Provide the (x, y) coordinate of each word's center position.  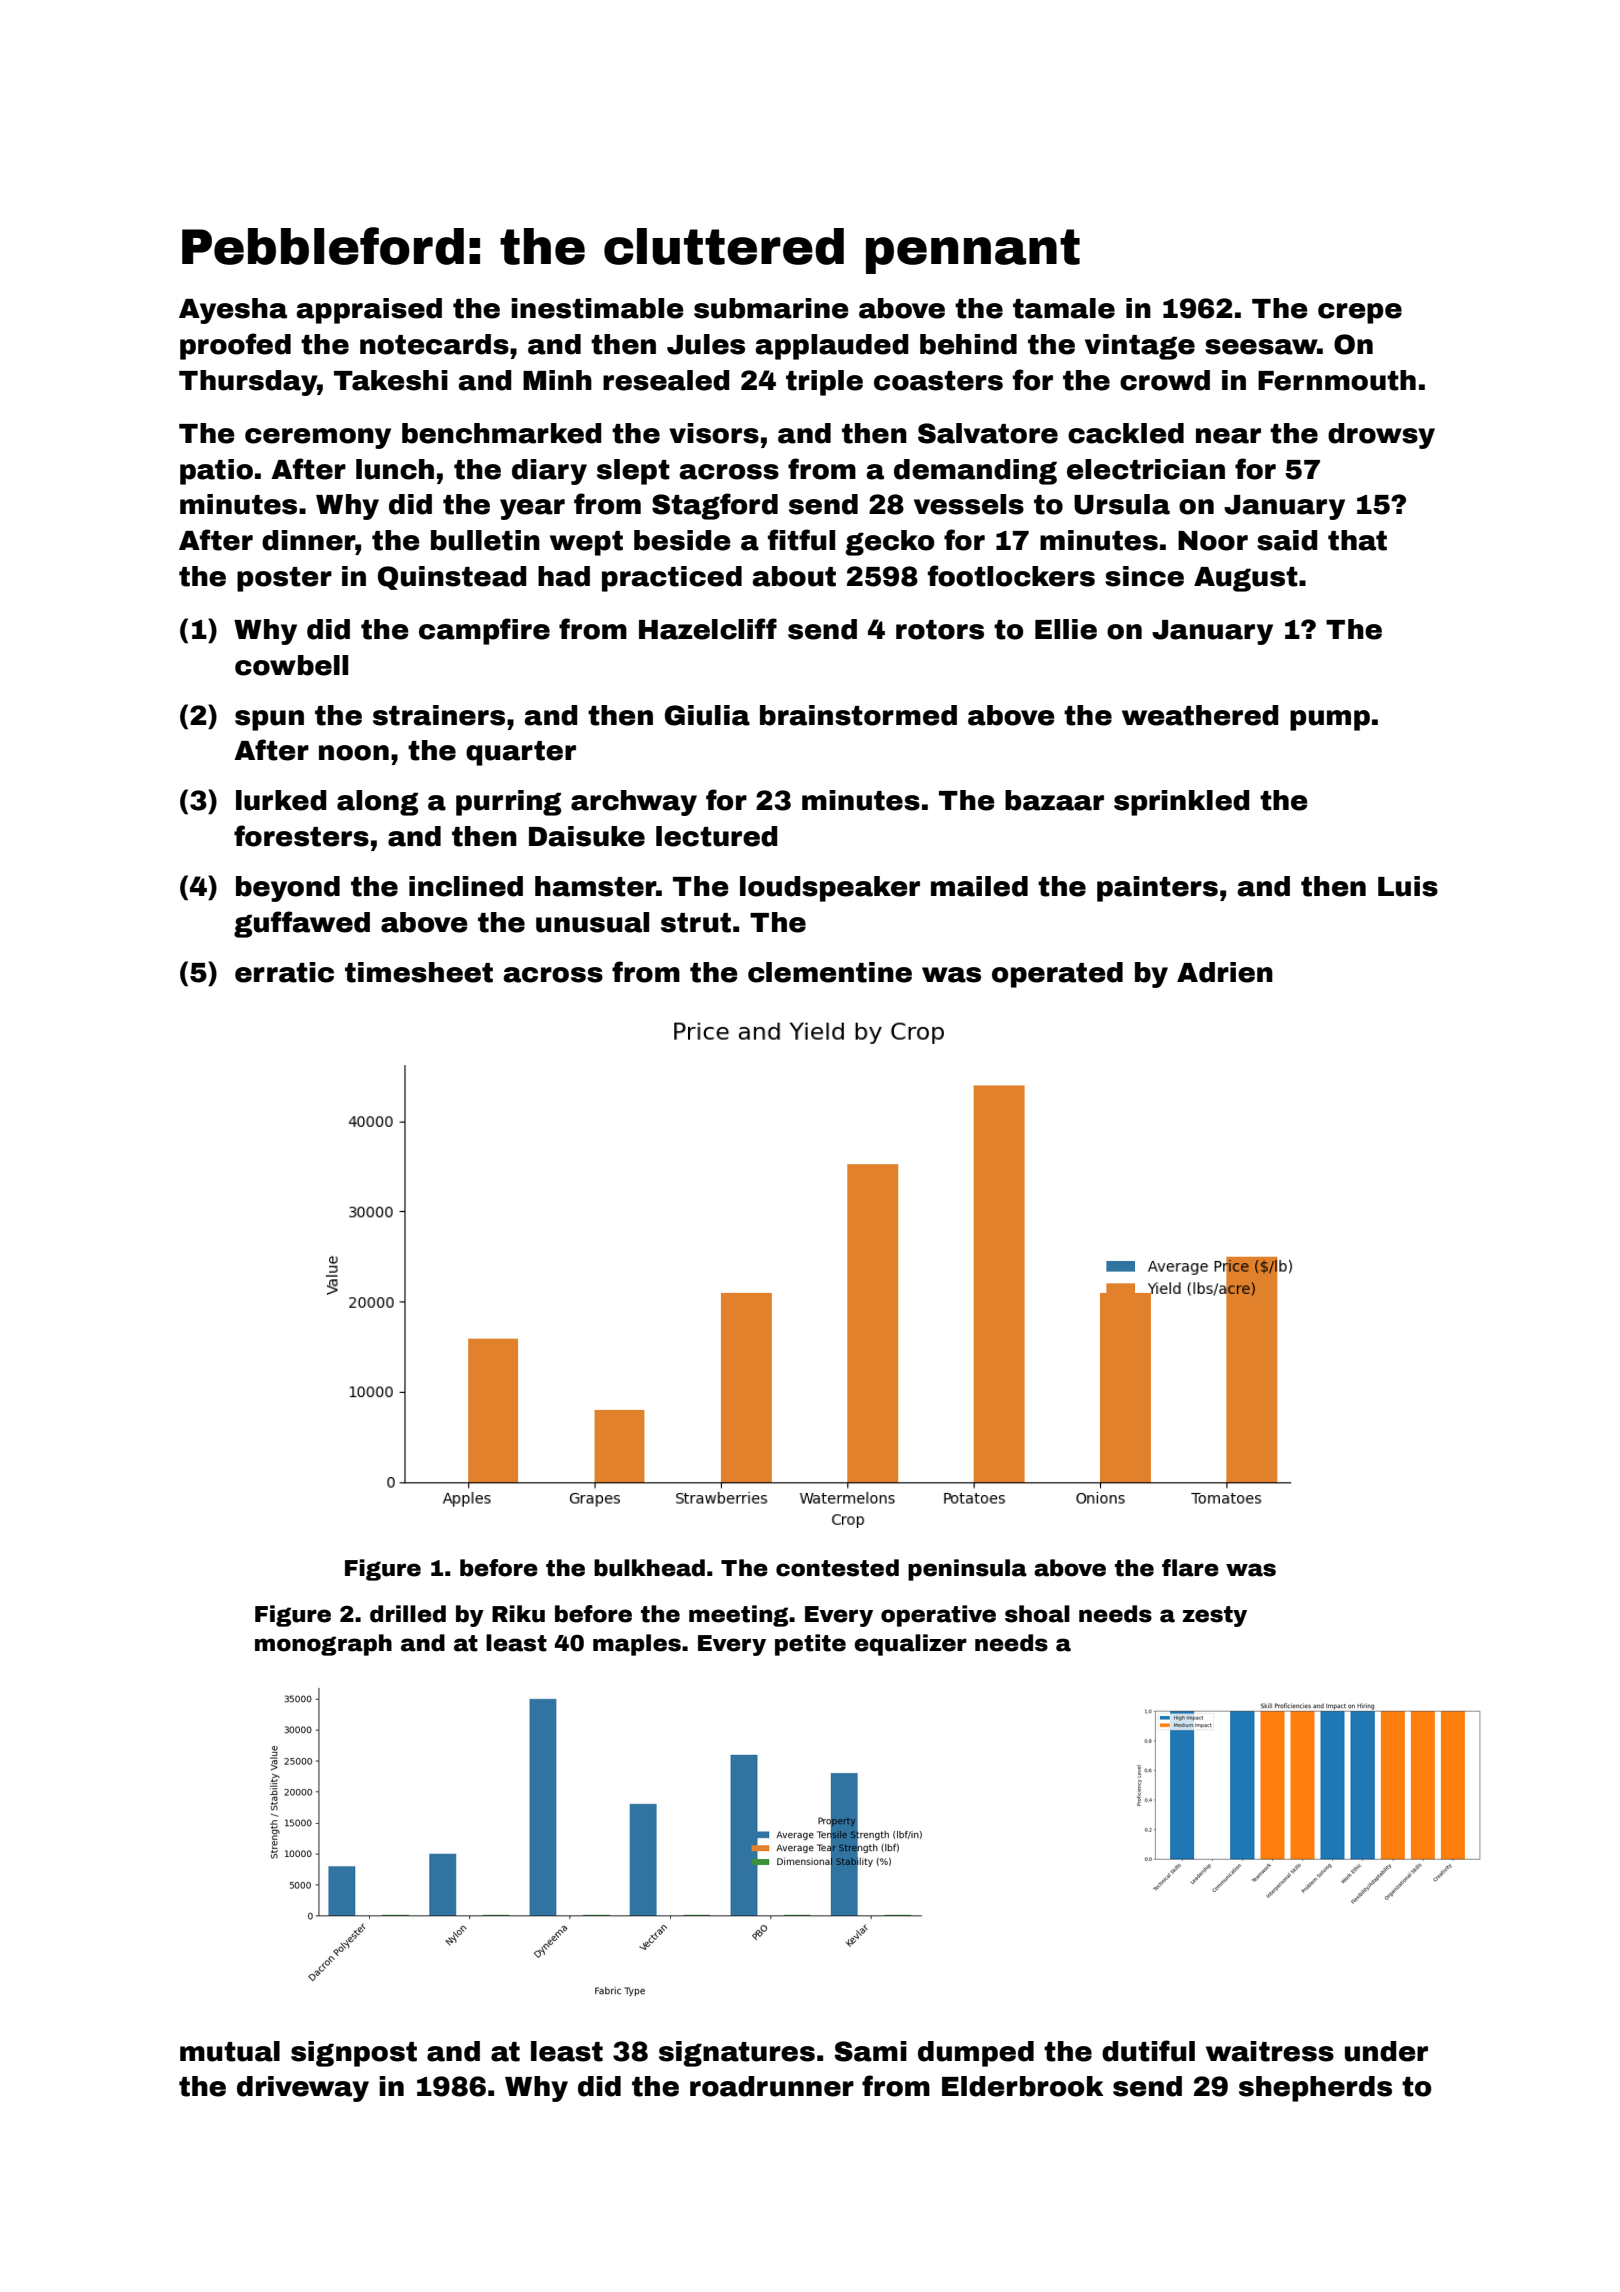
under (1386, 2051)
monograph (323, 1645)
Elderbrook (1022, 2086)
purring (508, 803)
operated (1057, 975)
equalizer (910, 1645)
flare (1190, 1568)
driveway (303, 2089)
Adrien (1225, 972)
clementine (830, 972)
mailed (979, 886)
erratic (284, 972)
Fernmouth (1337, 380)
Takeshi (391, 380)
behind (968, 344)
